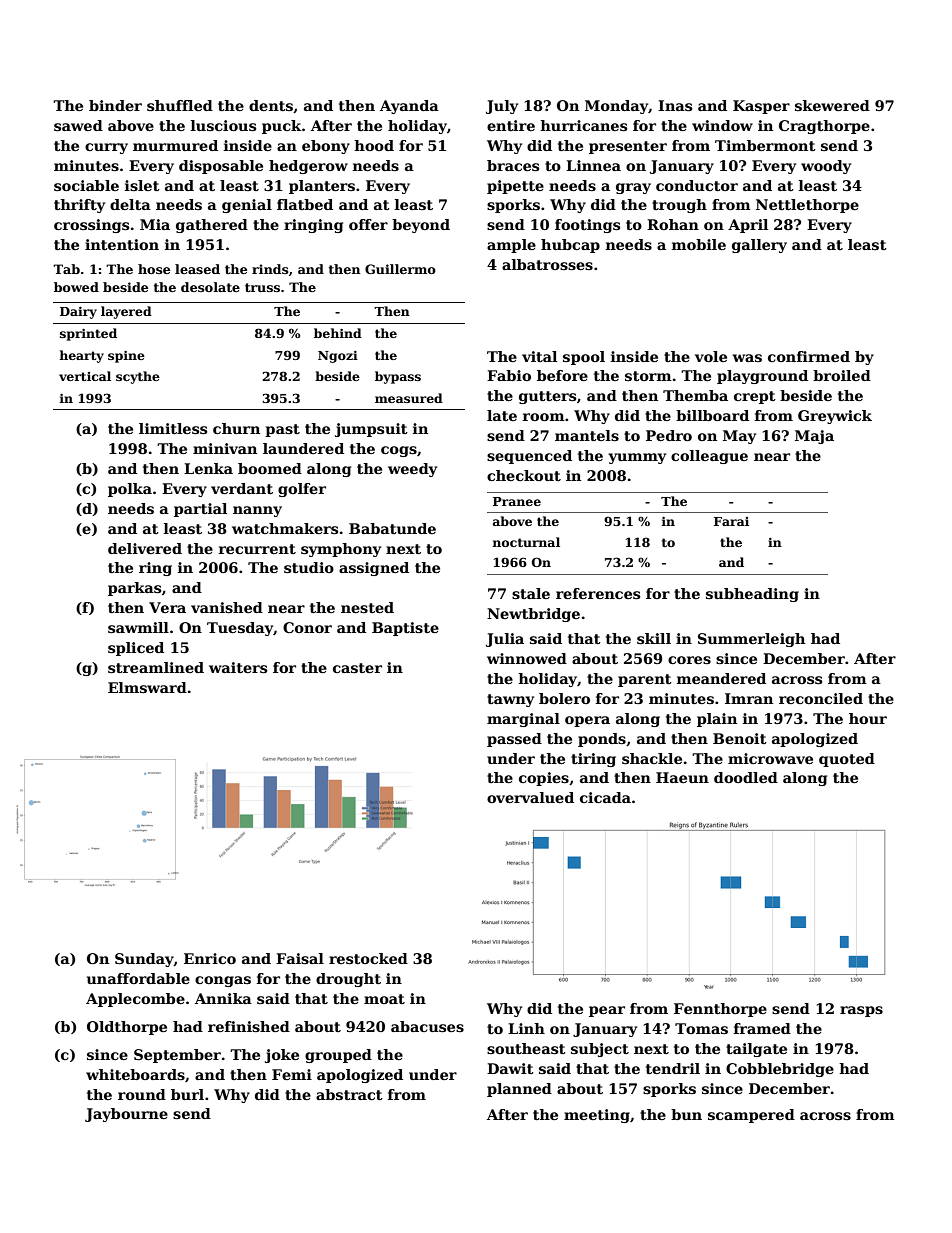 This image has width=952, height=1233. I want to click on quoted, so click(847, 760).
